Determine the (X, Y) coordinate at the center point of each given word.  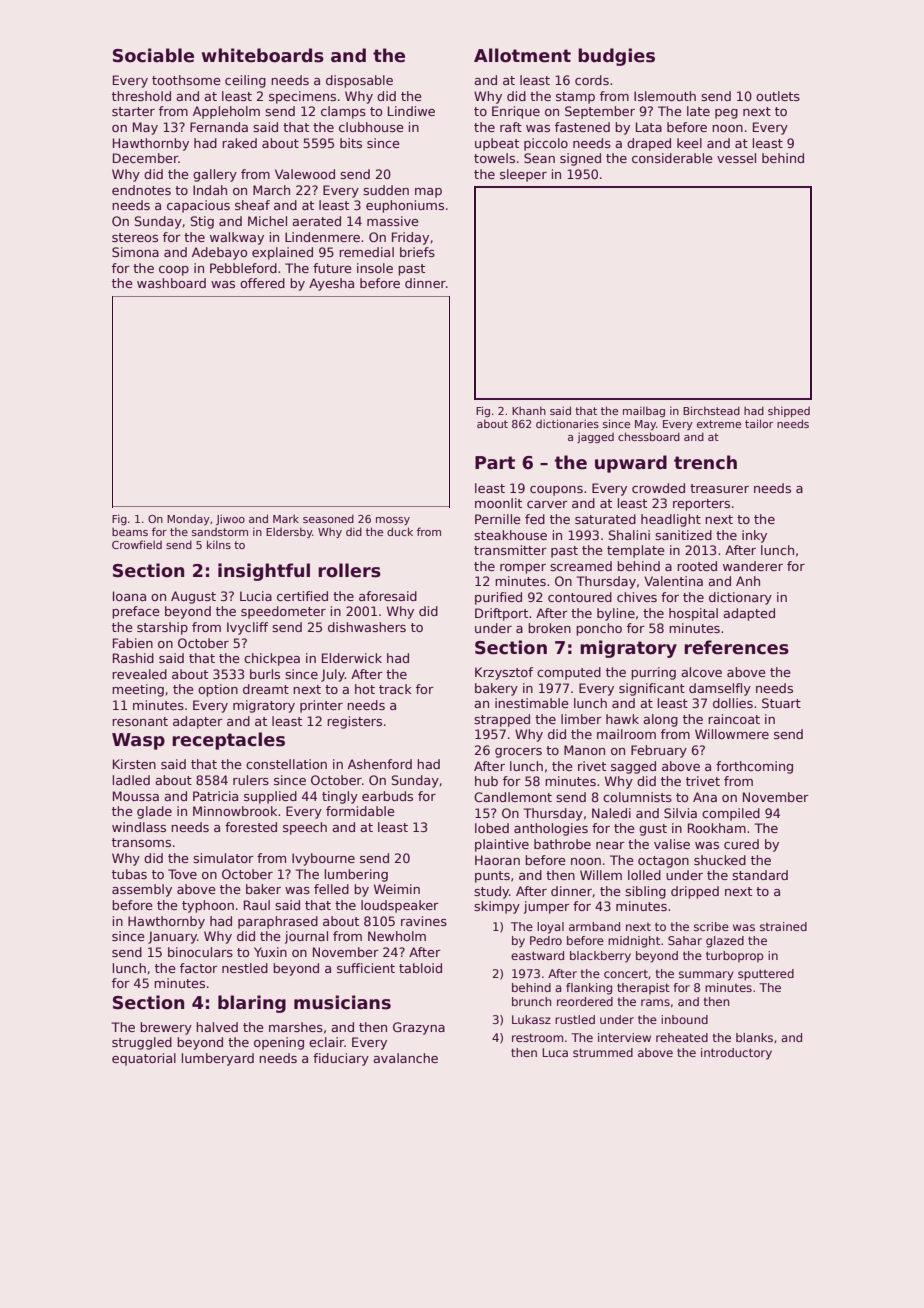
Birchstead (711, 410)
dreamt (266, 689)
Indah (210, 190)
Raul (257, 905)
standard (760, 875)
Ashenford (380, 764)
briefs (417, 252)
